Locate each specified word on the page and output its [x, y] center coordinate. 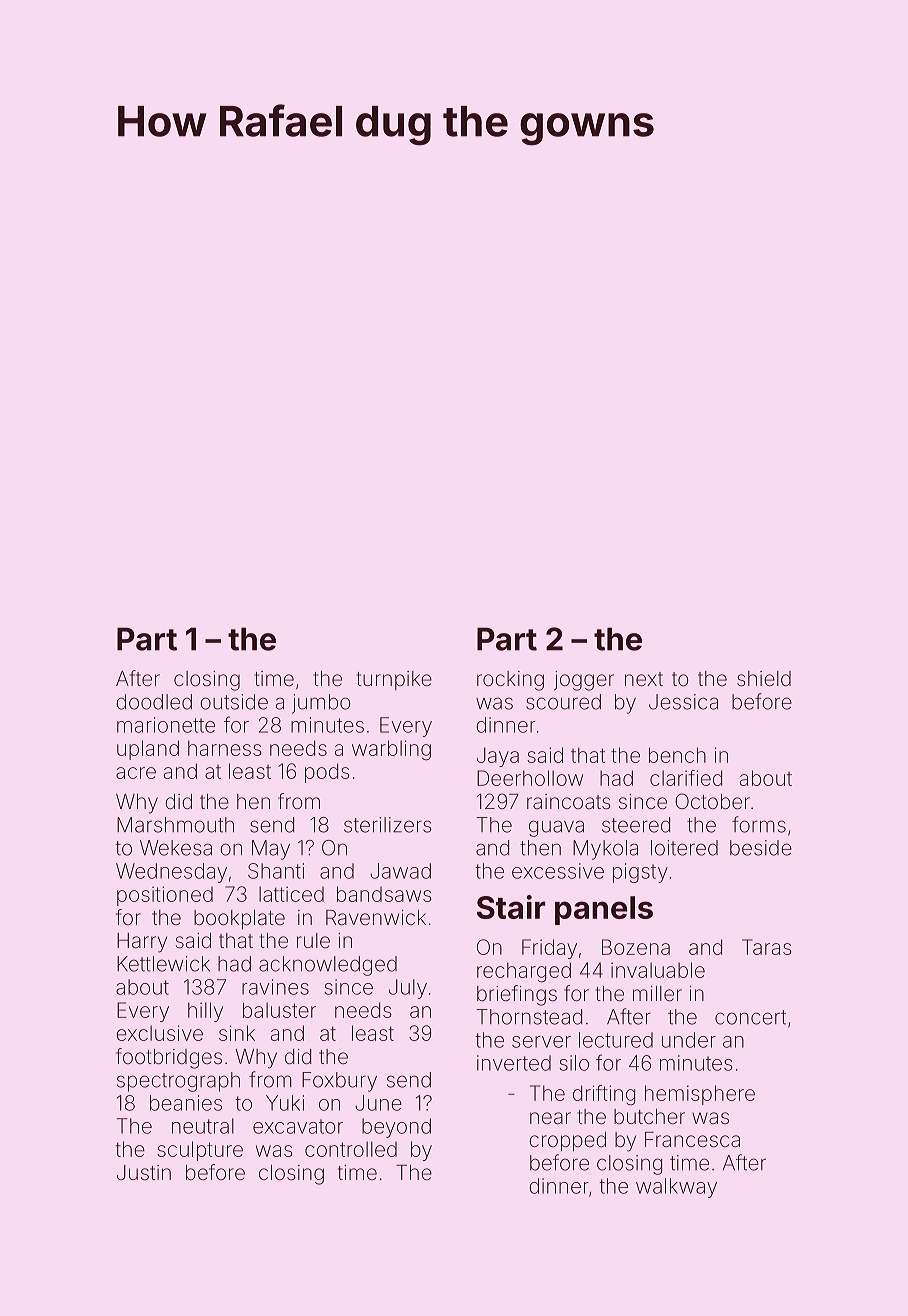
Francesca [692, 1139]
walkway [676, 1188]
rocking [510, 681]
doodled [154, 702]
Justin [144, 1172]
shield [764, 678]
